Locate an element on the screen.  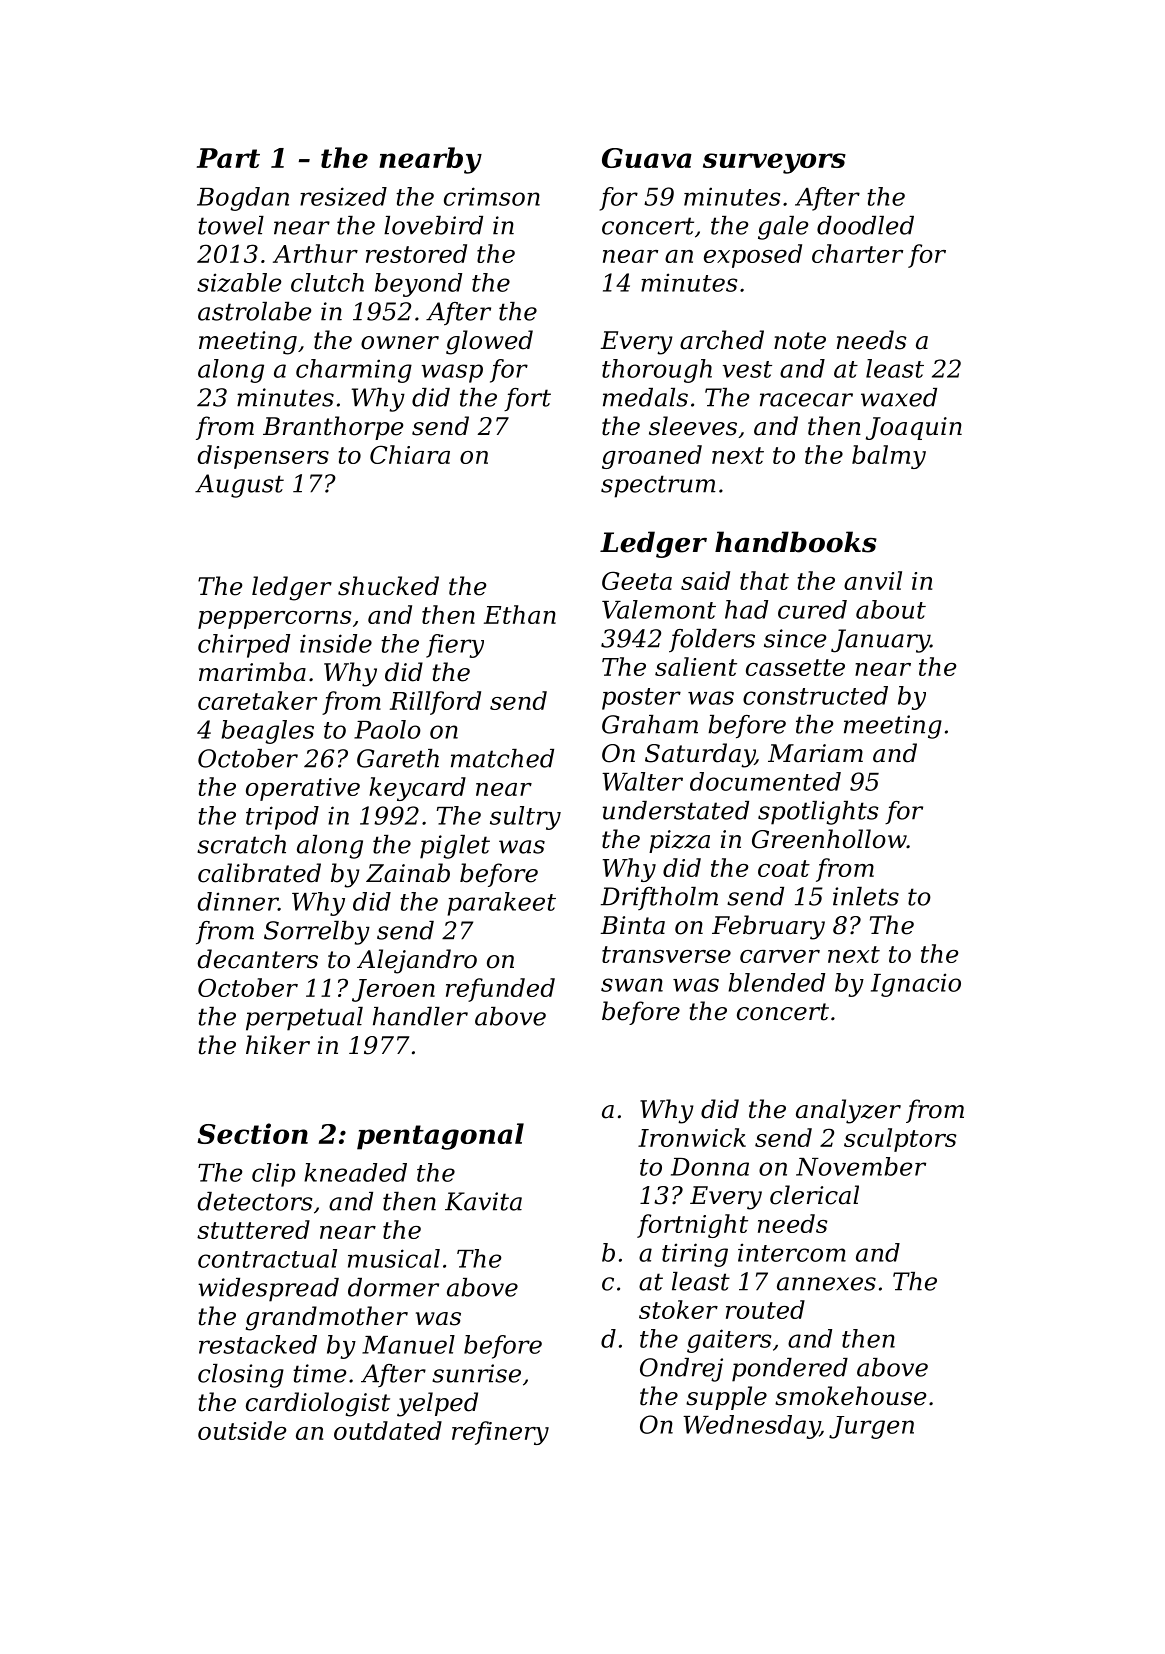
Chiara is located at coordinates (410, 454).
